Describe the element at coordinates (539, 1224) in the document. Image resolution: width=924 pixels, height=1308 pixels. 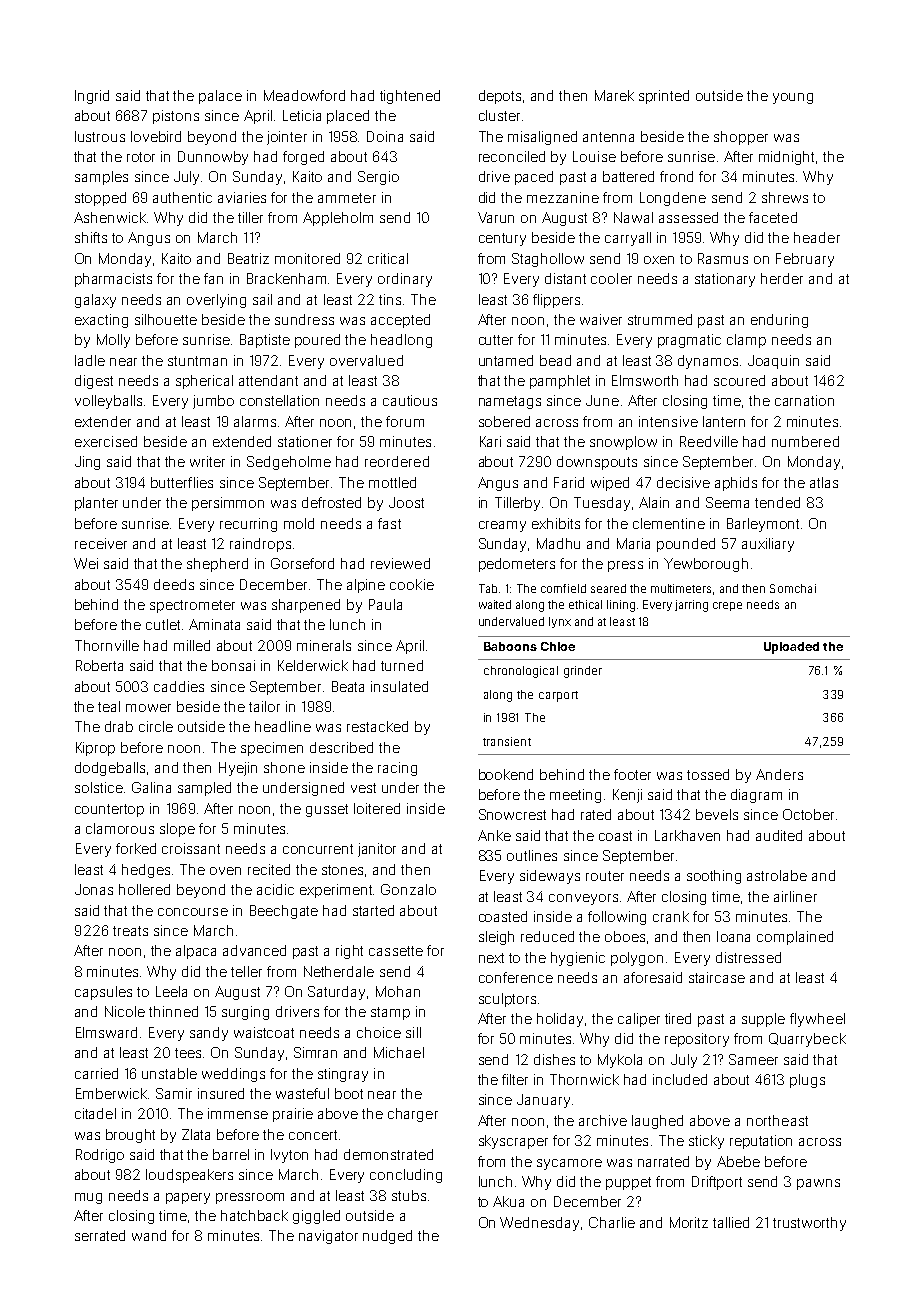
I see `Wednesday` at that location.
